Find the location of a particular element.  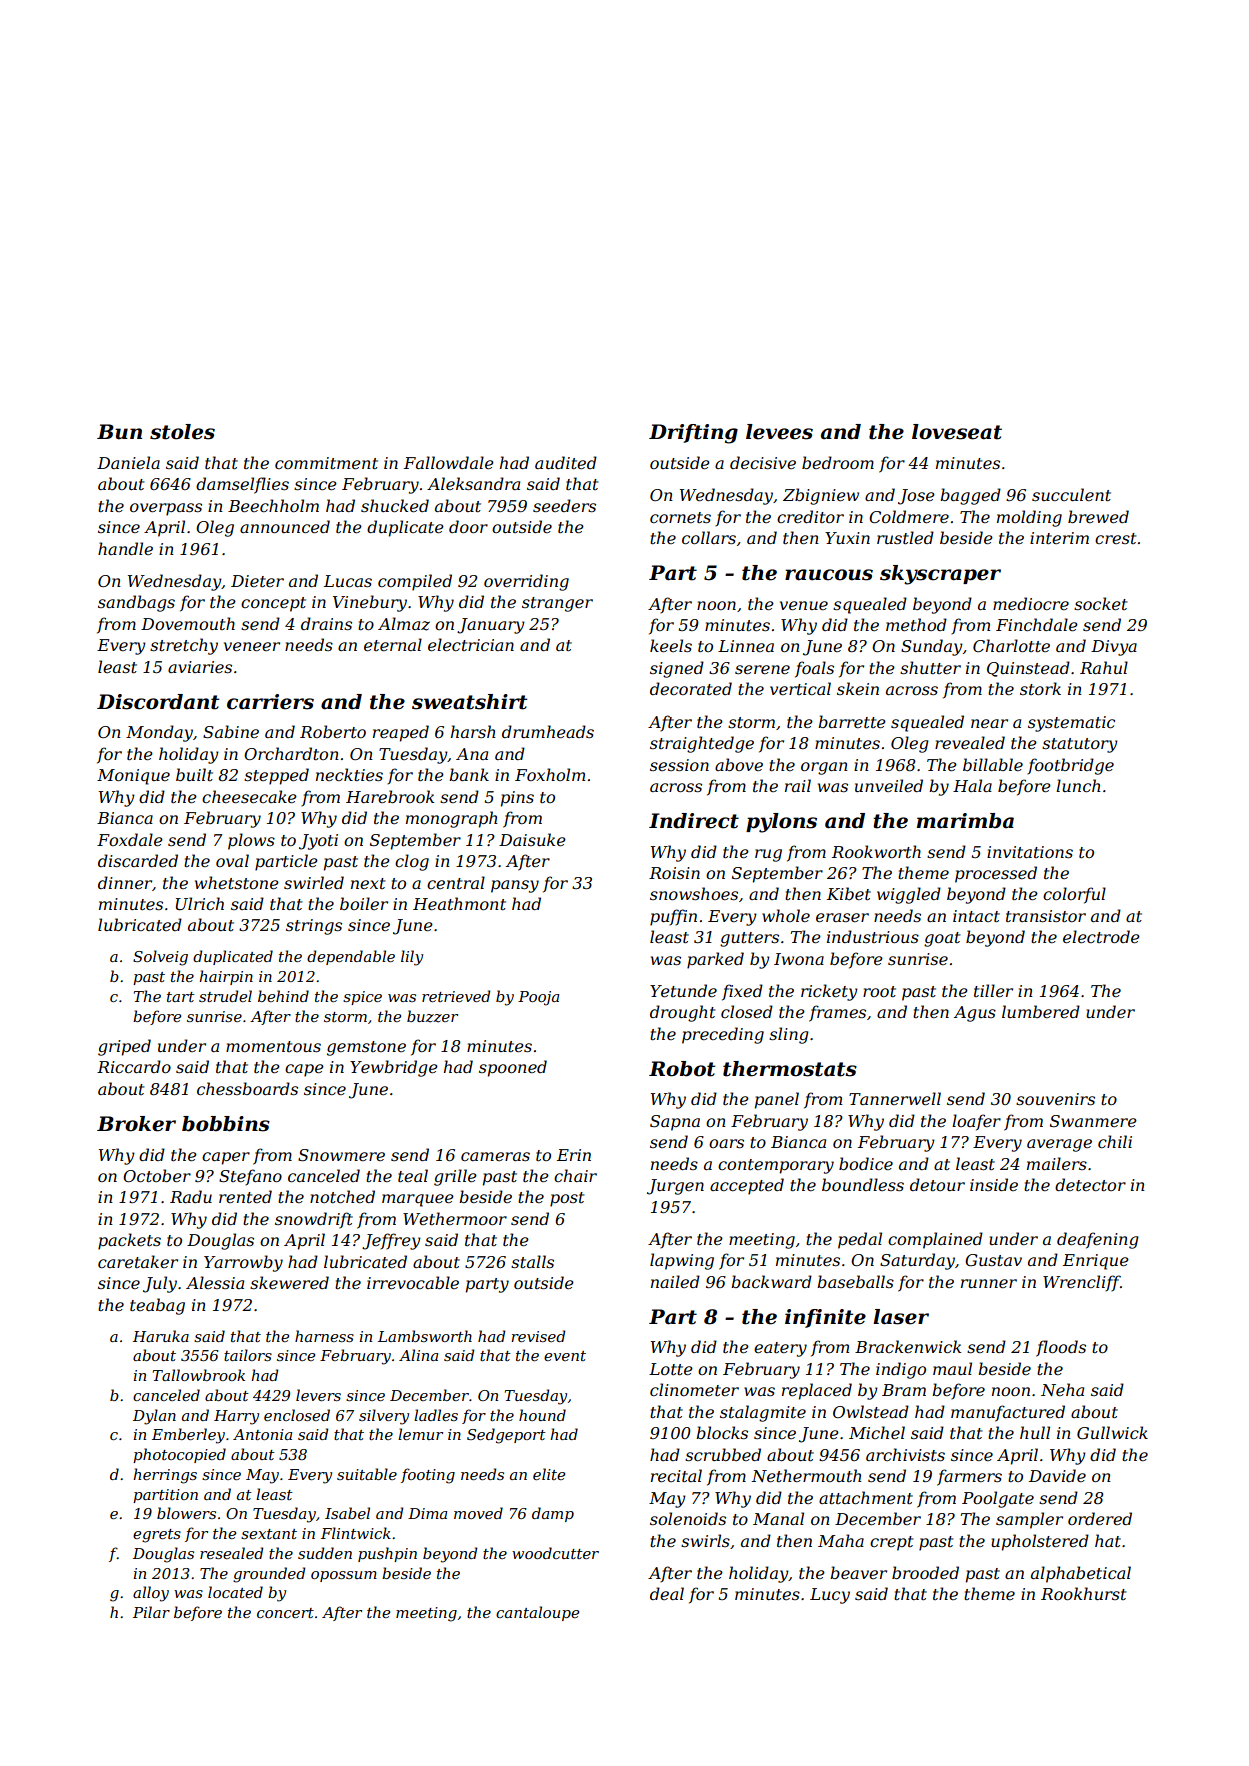

solenoids is located at coordinates (688, 1518).
